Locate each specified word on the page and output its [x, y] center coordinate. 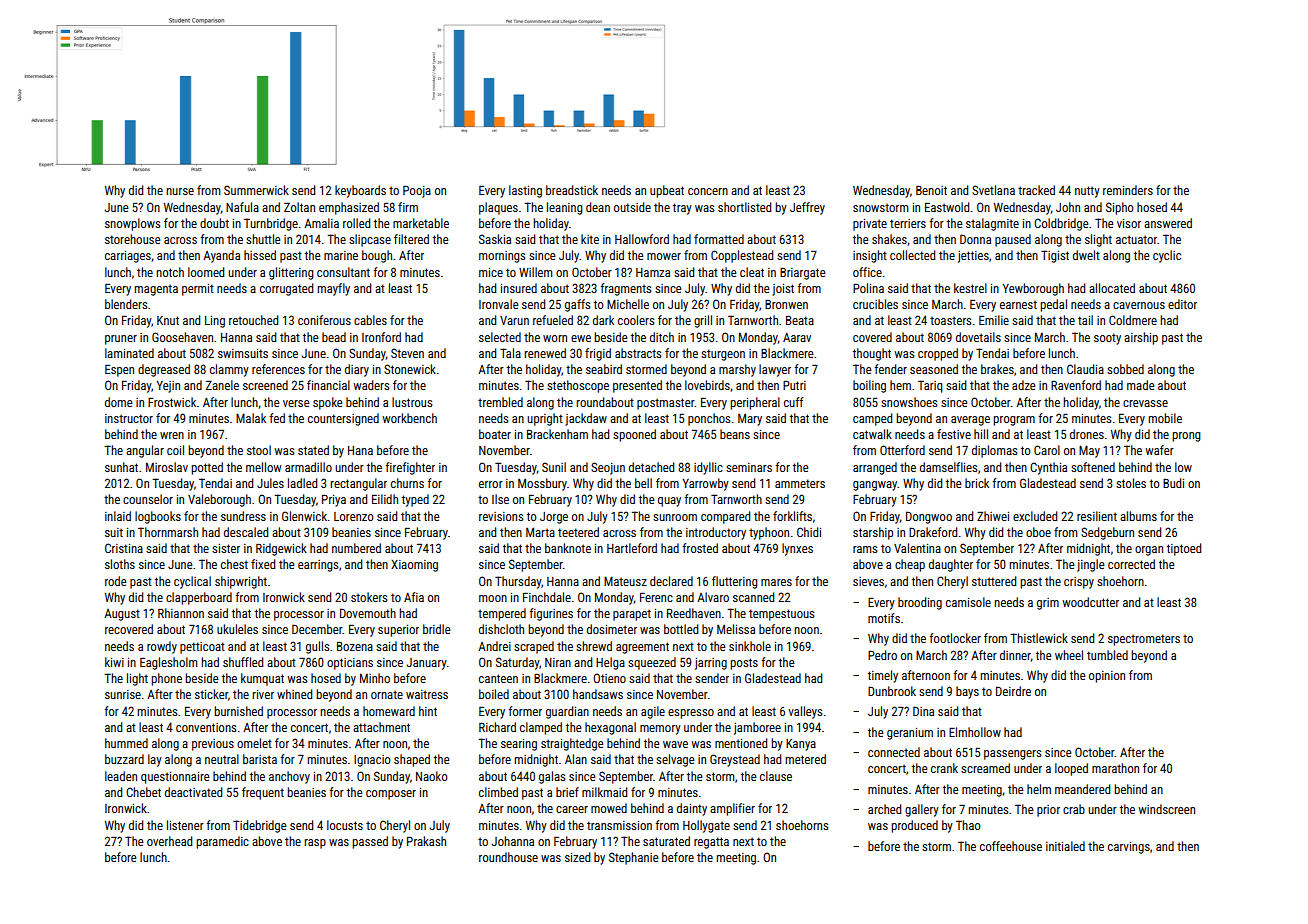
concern [708, 191]
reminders [1128, 190]
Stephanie [634, 858]
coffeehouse [1011, 846]
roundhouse [508, 857]
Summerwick [256, 190]
